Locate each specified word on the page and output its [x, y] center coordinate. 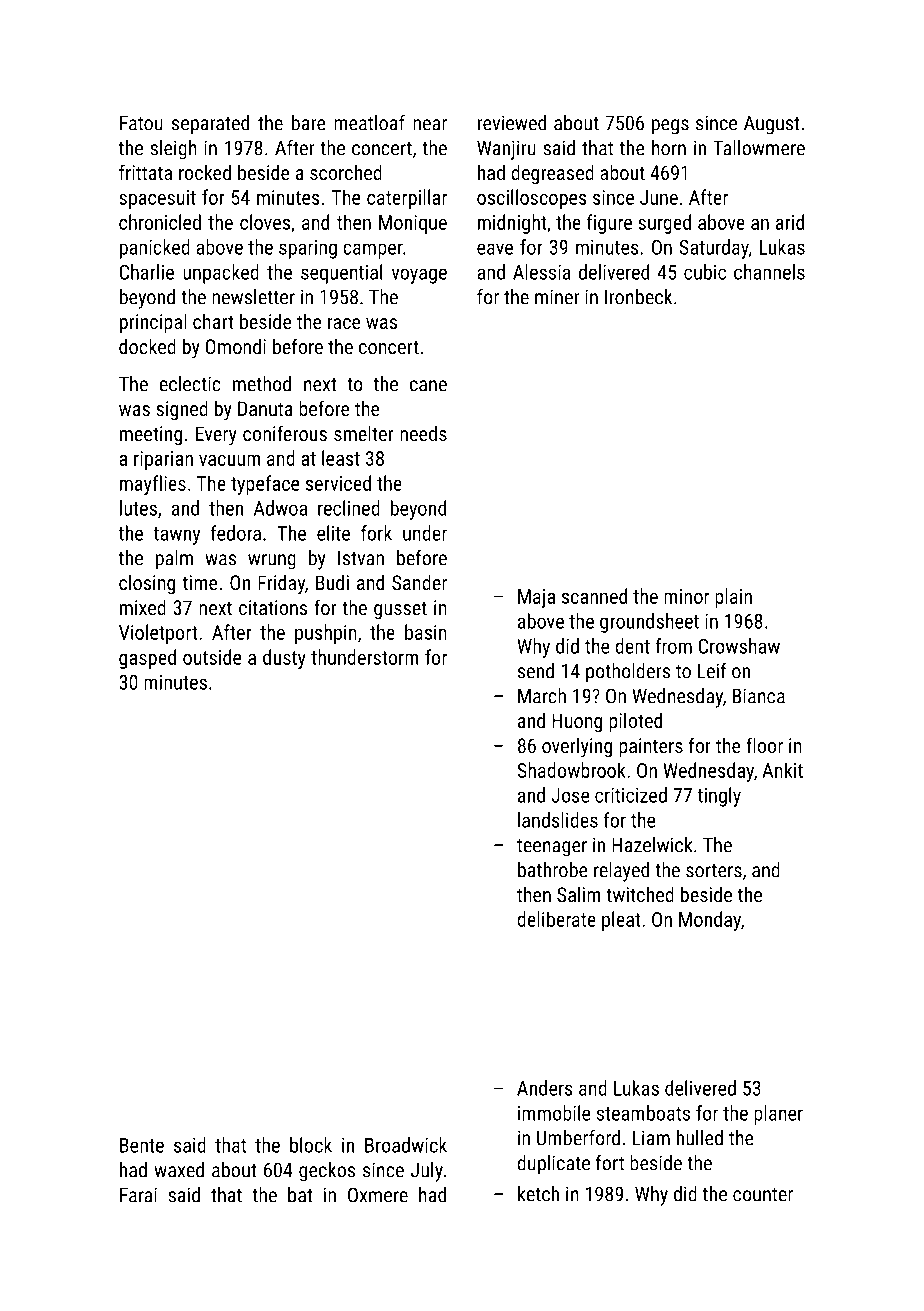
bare [309, 123]
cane [428, 386]
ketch [538, 1194]
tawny [176, 536]
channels [769, 272]
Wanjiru [506, 150]
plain [733, 598]
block [311, 1145]
